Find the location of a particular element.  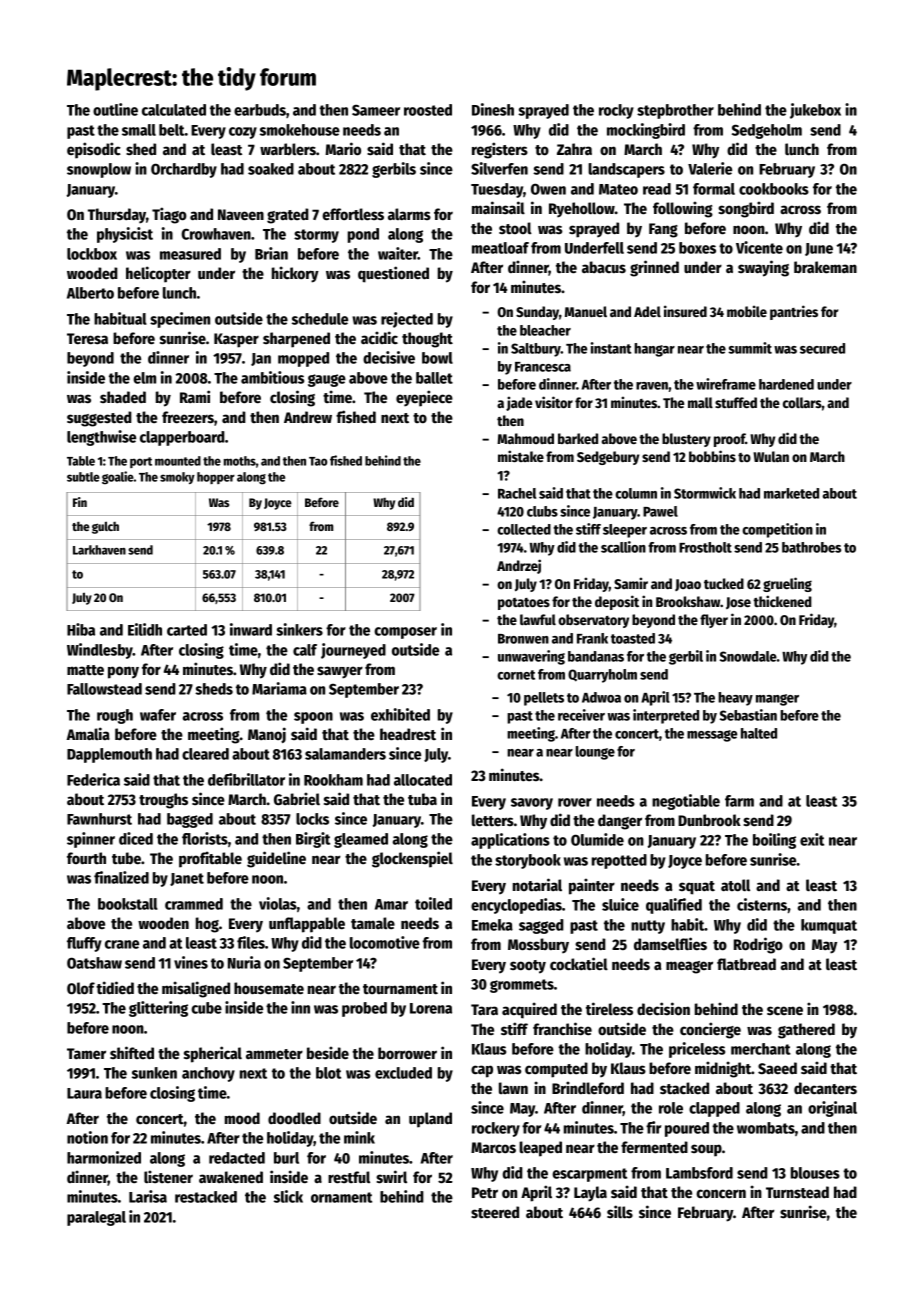

squat is located at coordinates (697, 888).
